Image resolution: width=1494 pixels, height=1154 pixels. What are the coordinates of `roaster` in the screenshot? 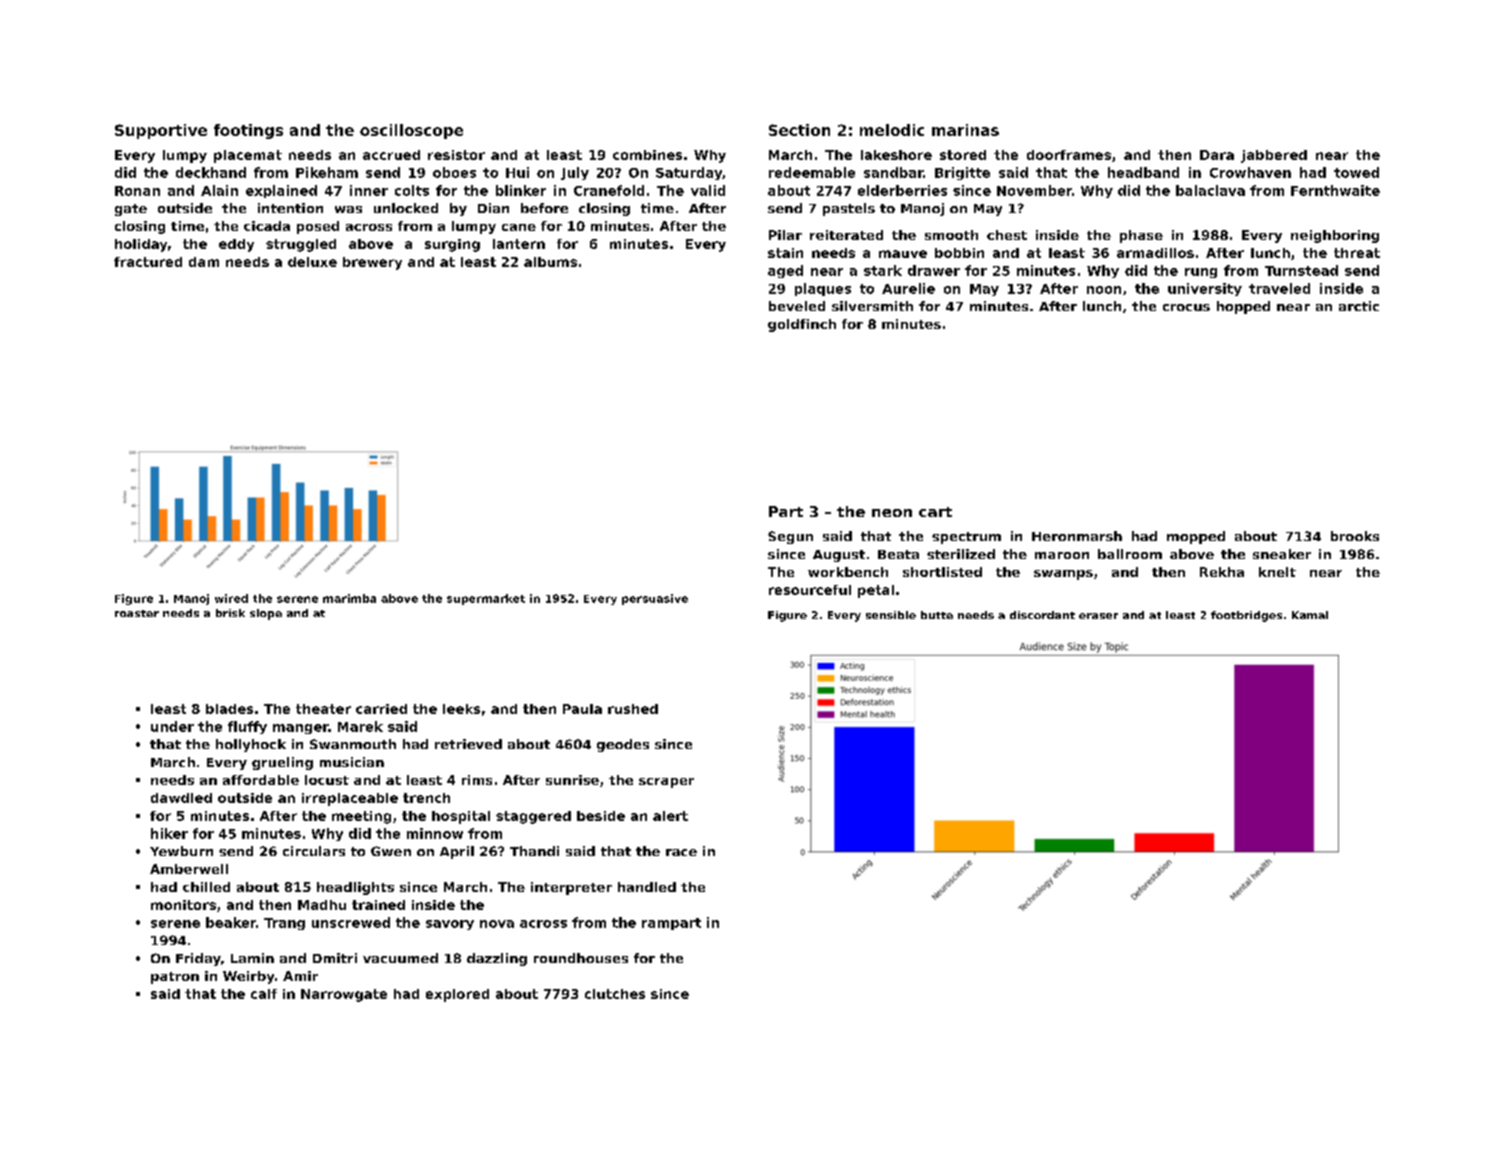 It's located at (137, 613).
